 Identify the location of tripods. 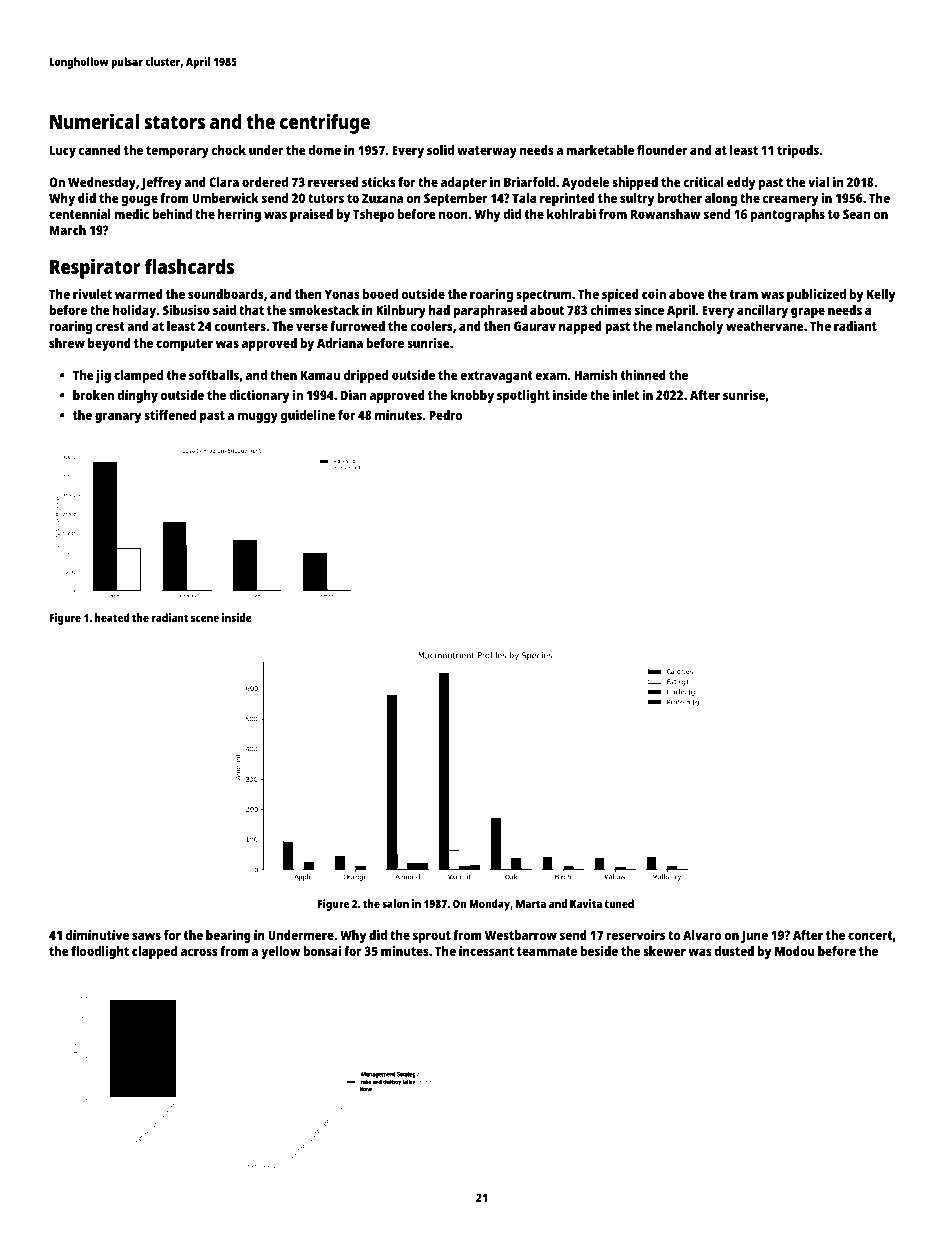
(798, 151).
